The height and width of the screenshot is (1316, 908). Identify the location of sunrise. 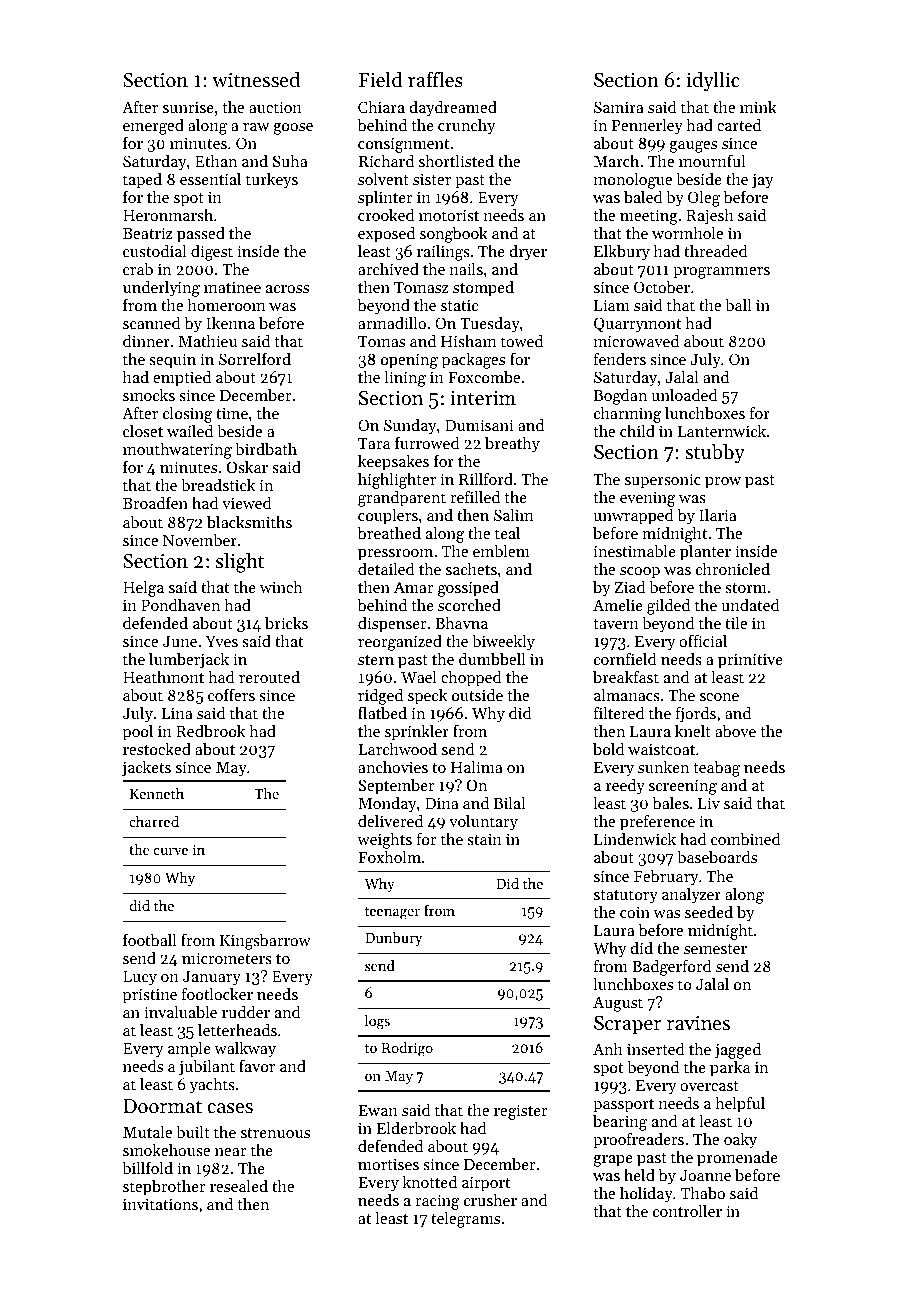
(188, 107).
